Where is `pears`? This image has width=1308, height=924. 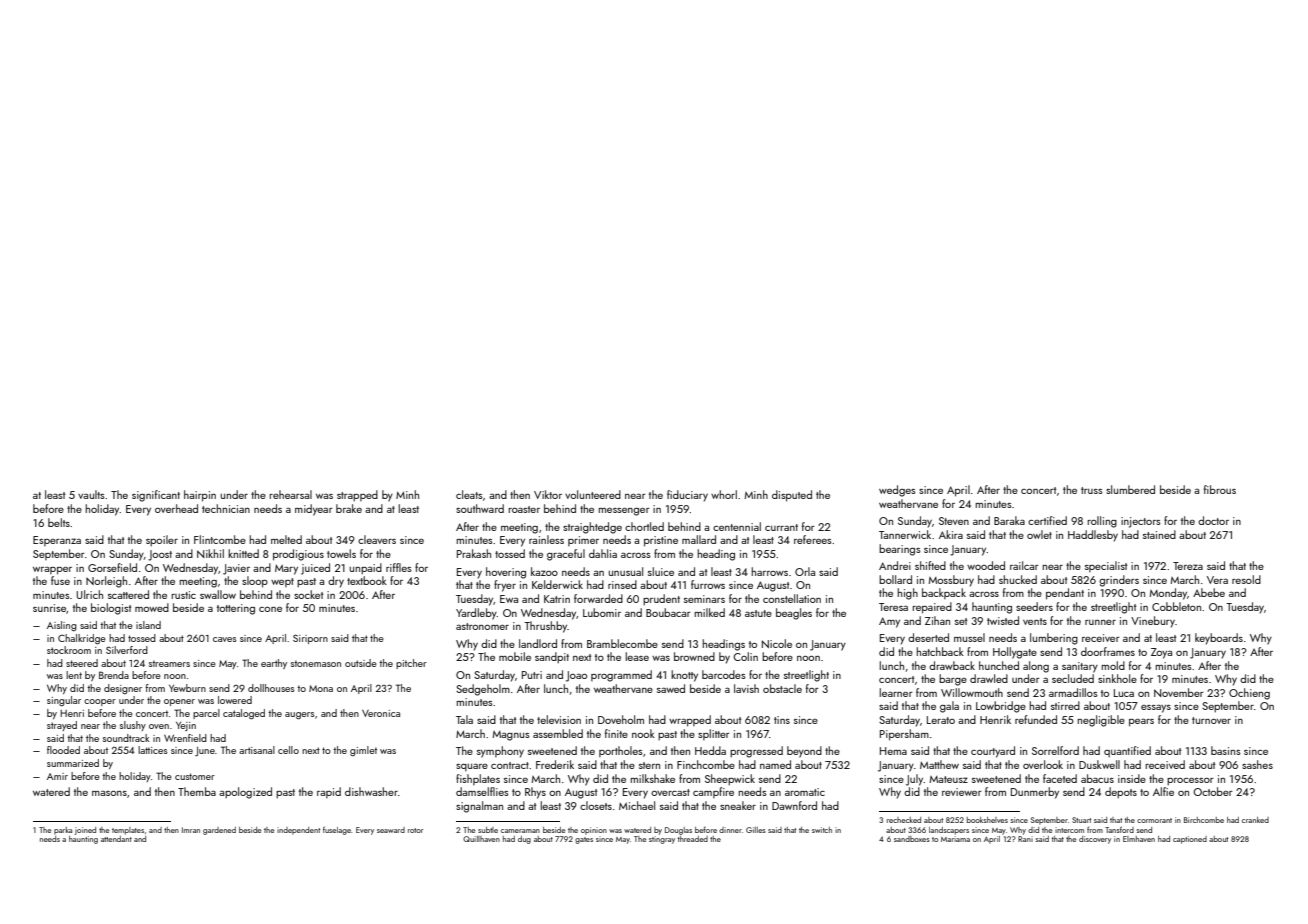
pears is located at coordinates (1141, 722).
